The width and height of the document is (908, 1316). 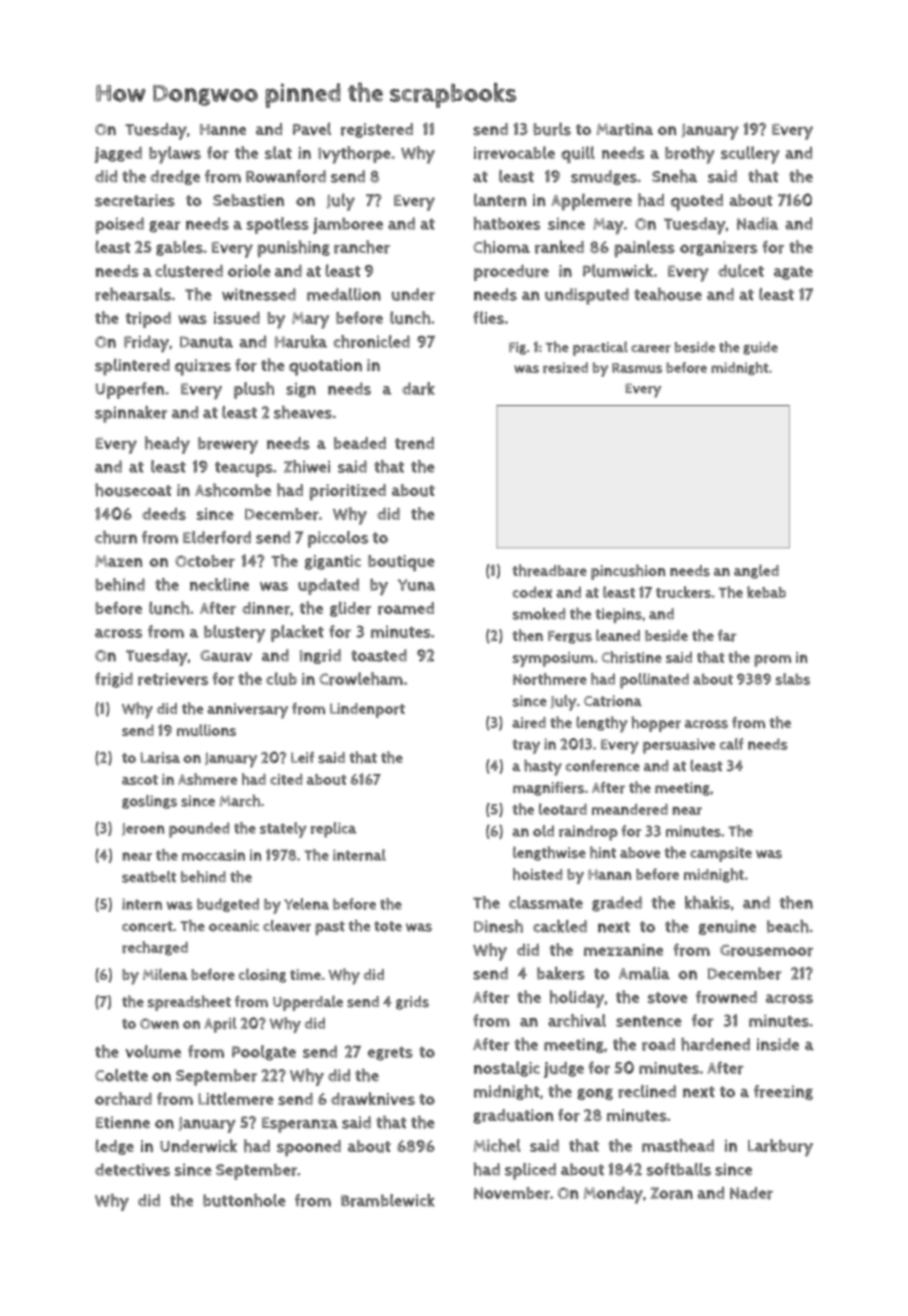 What do you see at coordinates (651, 349) in the document?
I see `career` at bounding box center [651, 349].
